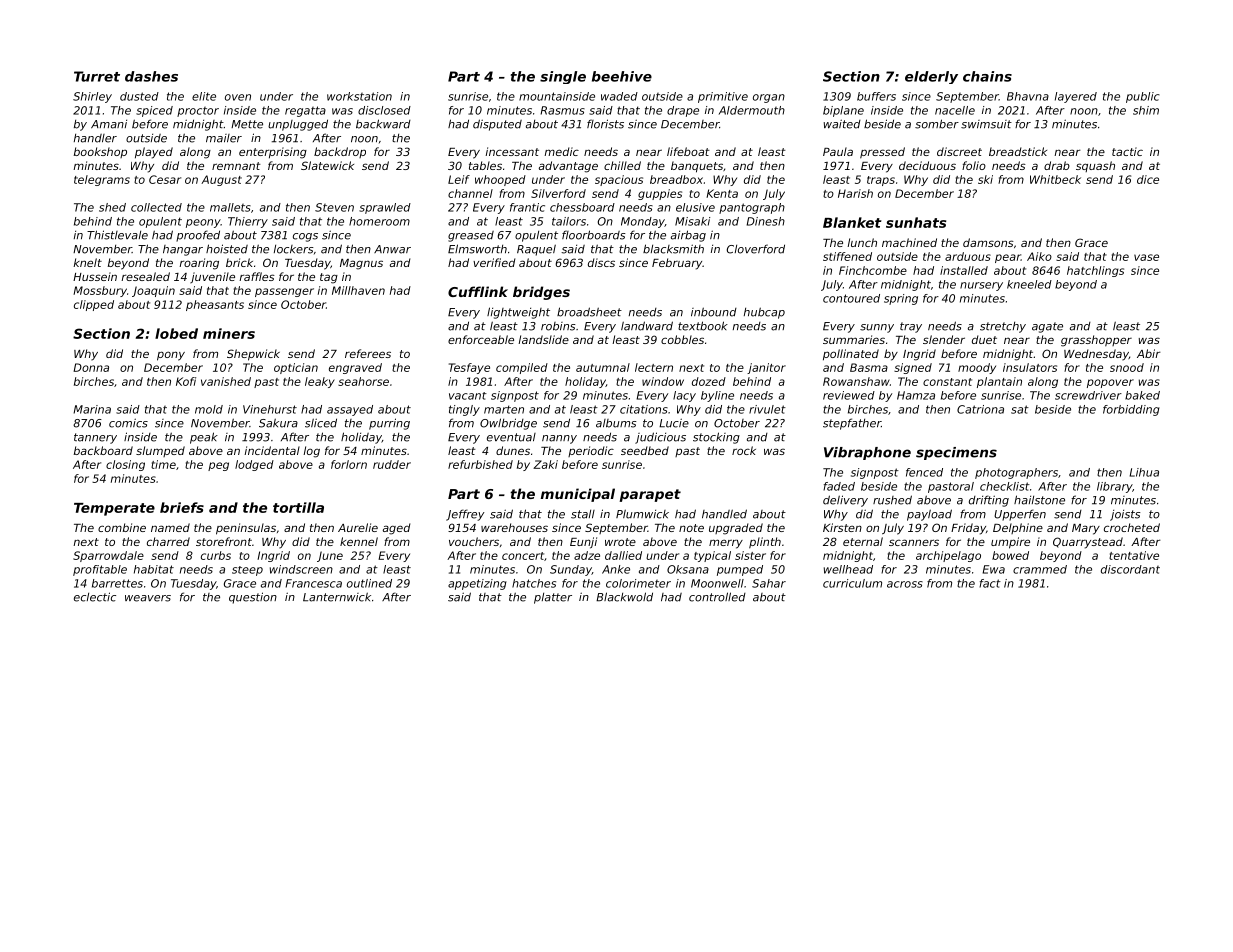  Describe the element at coordinates (905, 584) in the screenshot. I see `across` at that location.
